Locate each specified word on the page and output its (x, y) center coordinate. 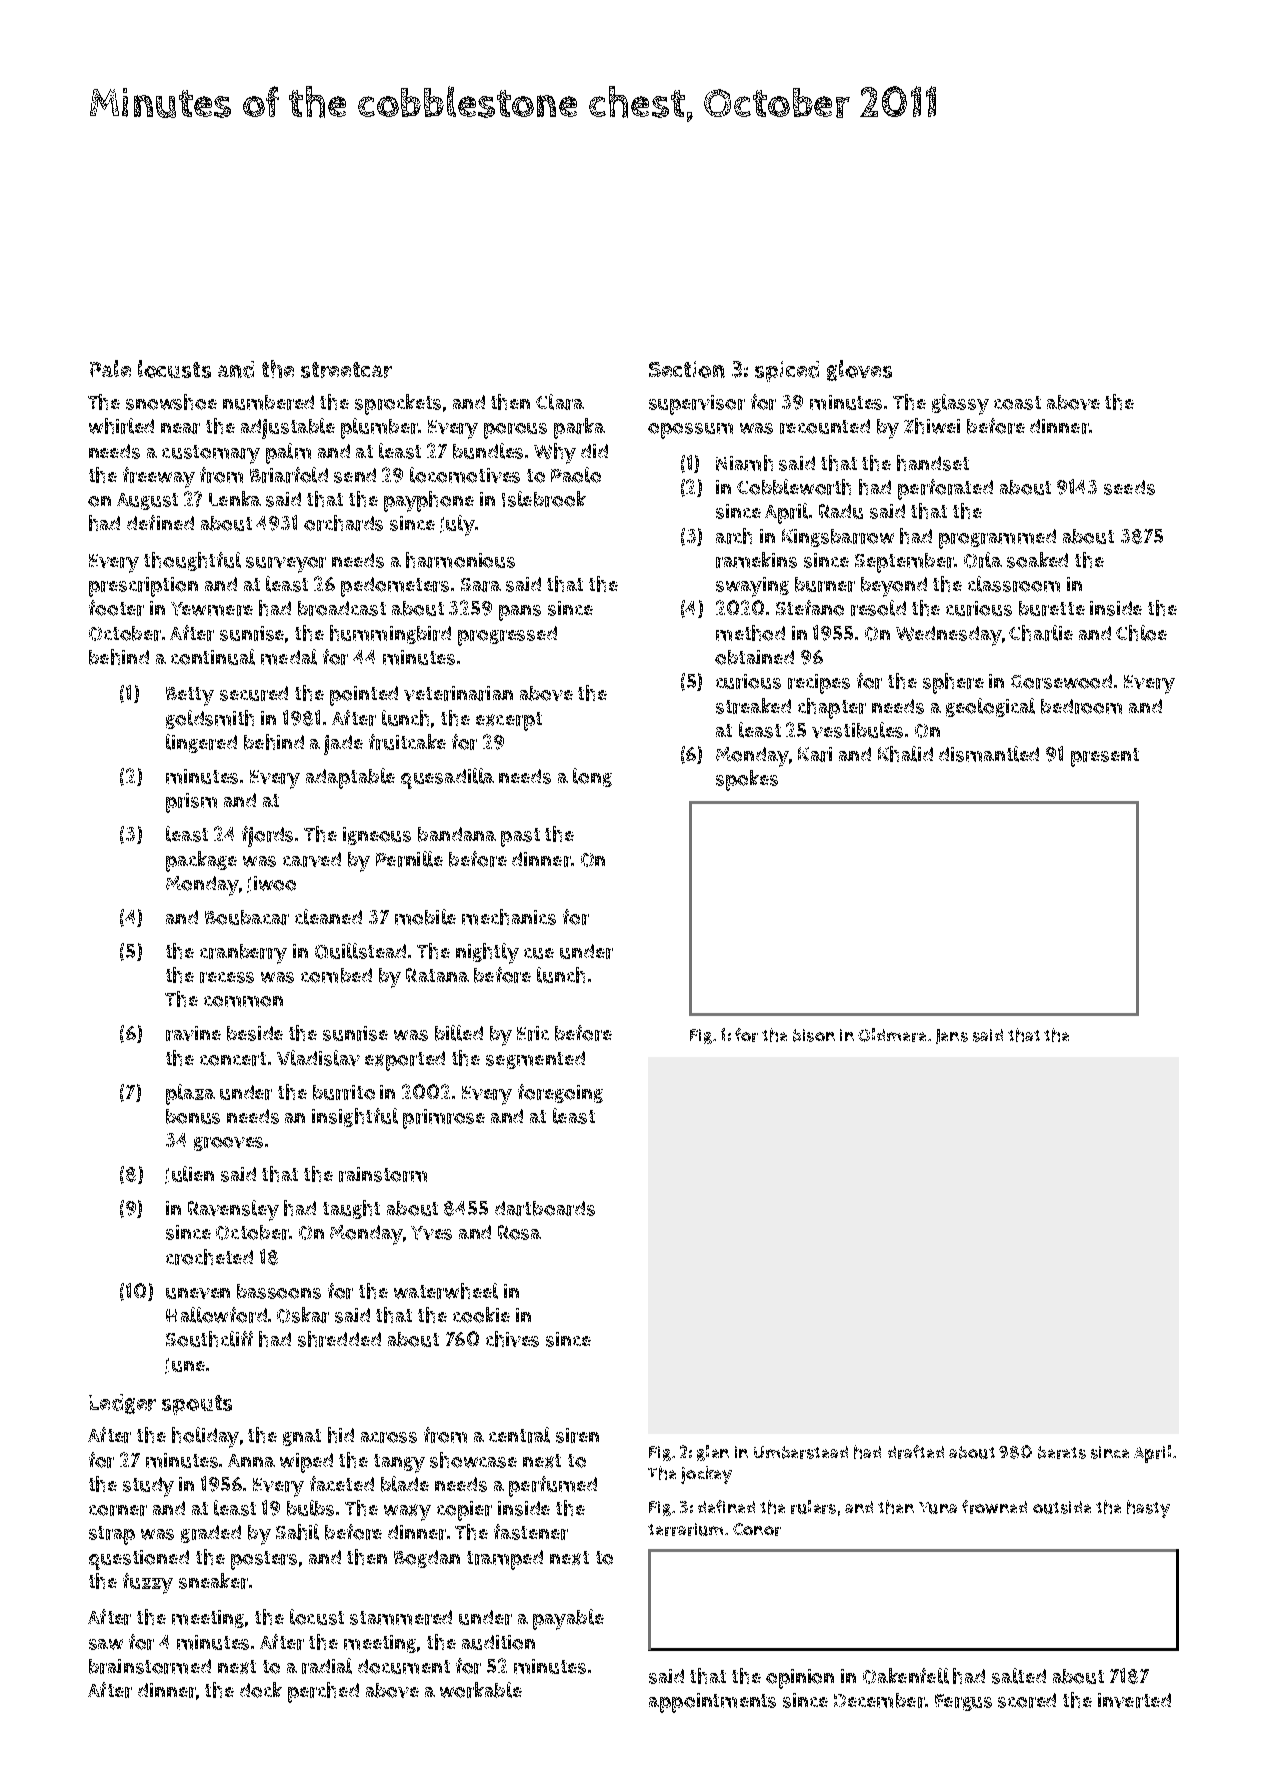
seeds (1129, 487)
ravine (193, 1033)
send (355, 475)
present (1105, 757)
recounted (825, 426)
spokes (747, 780)
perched (323, 1692)
